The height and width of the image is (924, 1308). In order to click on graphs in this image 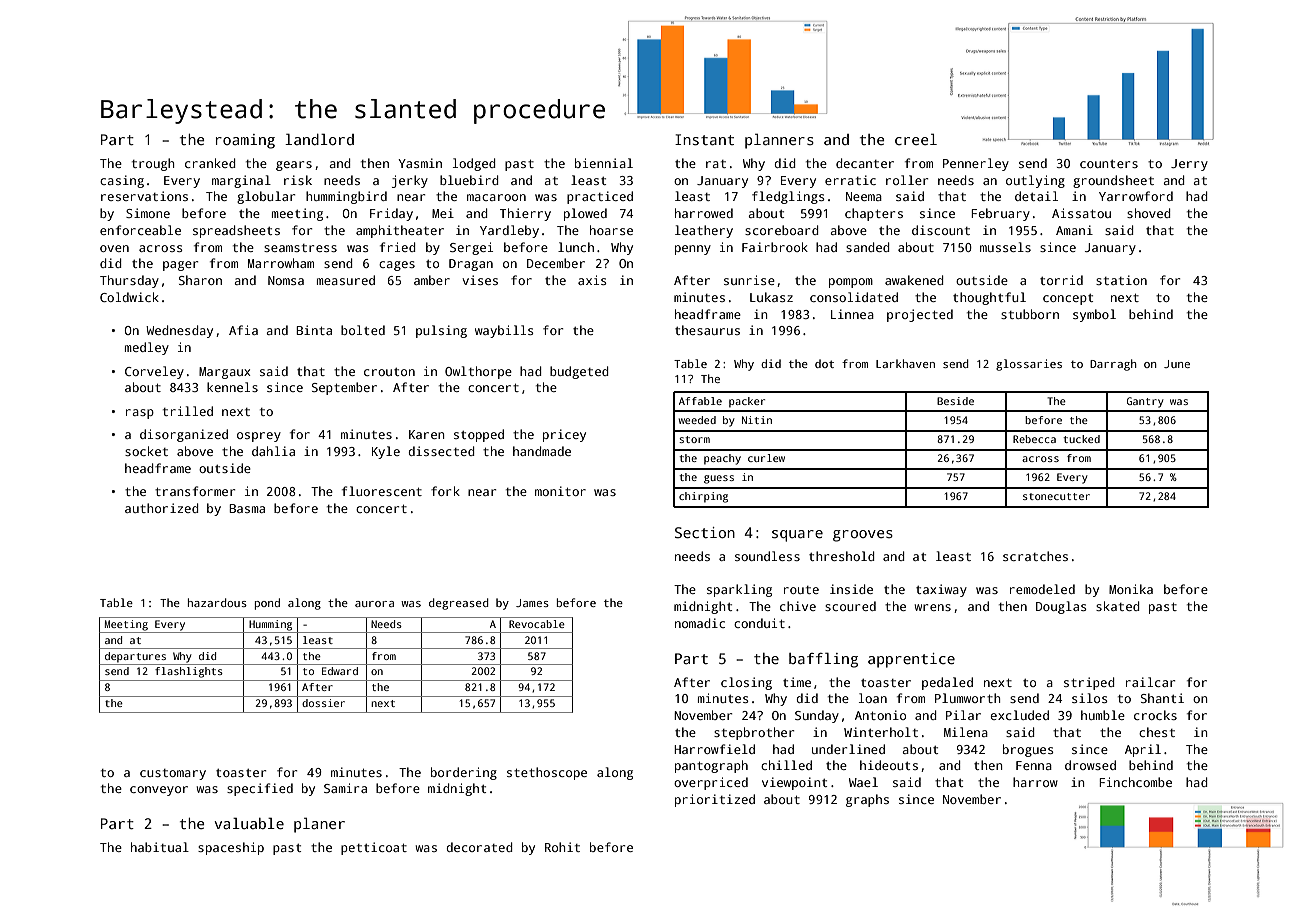, I will do `click(867, 800)`.
